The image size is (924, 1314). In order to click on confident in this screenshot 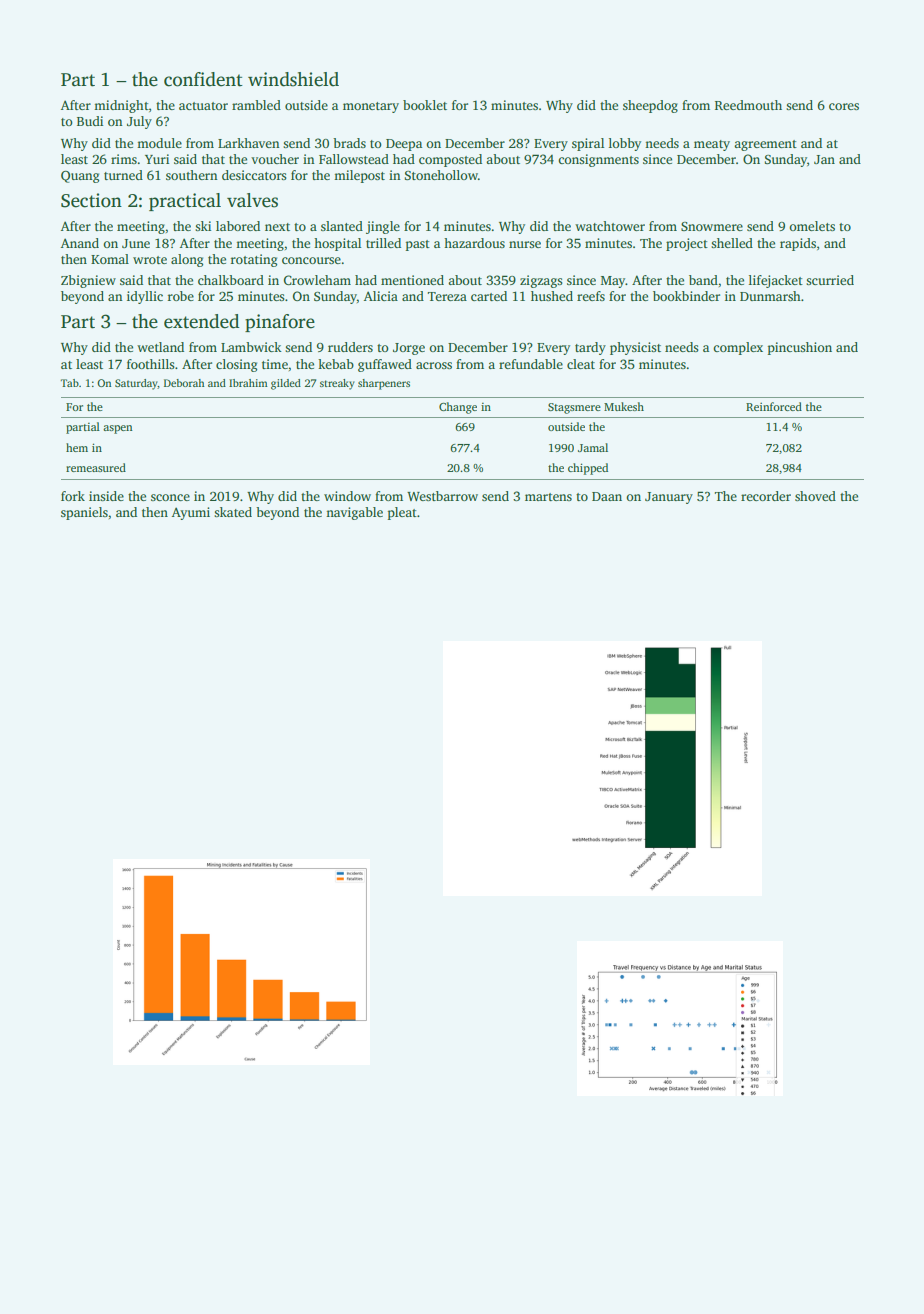, I will do `click(203, 79)`.
